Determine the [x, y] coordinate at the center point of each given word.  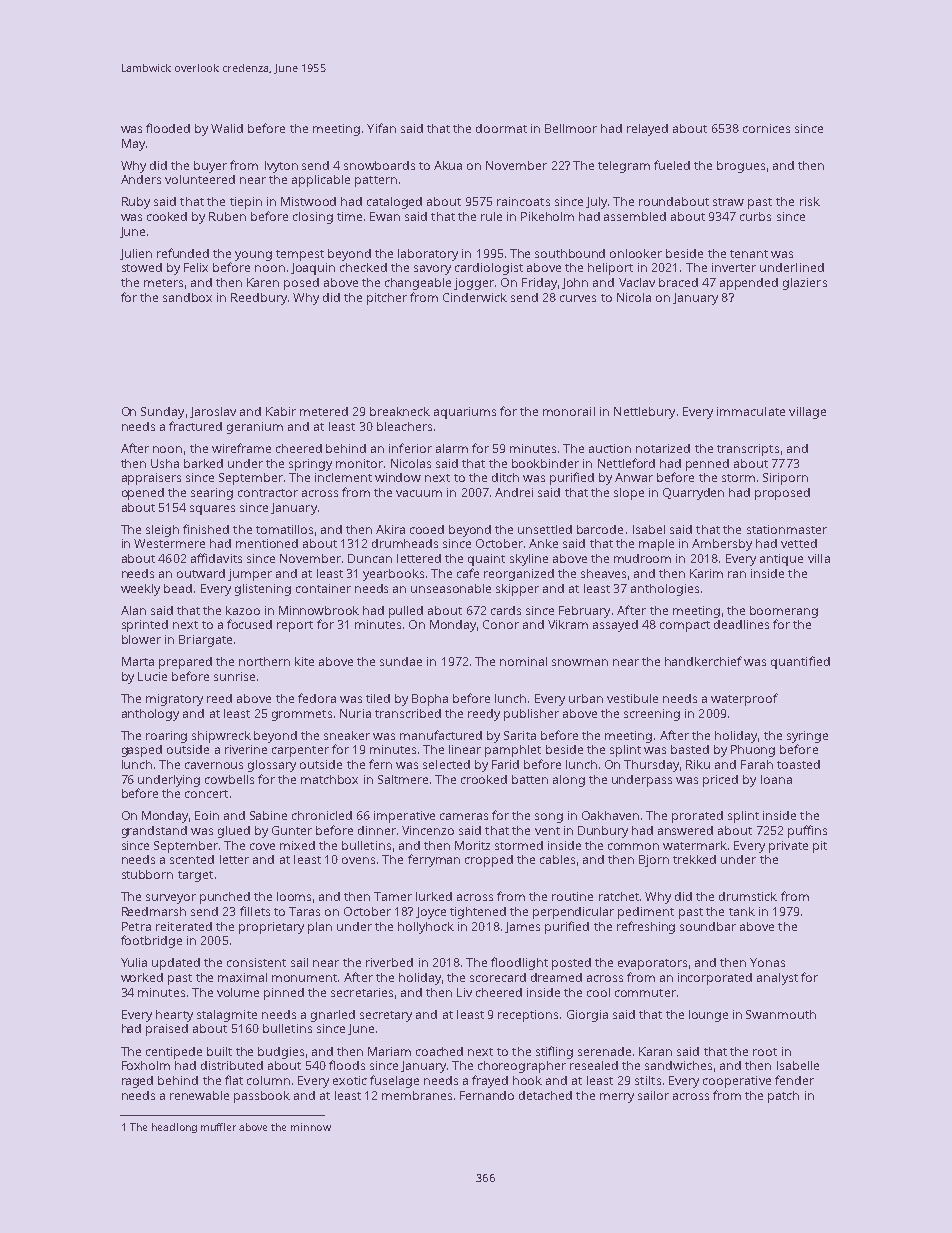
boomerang [784, 612]
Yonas [767, 962]
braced [678, 282]
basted [690, 749]
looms [294, 896]
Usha [165, 463]
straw [728, 202]
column [268, 1080]
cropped [489, 861]
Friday [539, 284]
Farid [505, 764]
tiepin [246, 203]
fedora [317, 698]
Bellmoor [571, 128]
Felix [196, 267]
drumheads [405, 543]
